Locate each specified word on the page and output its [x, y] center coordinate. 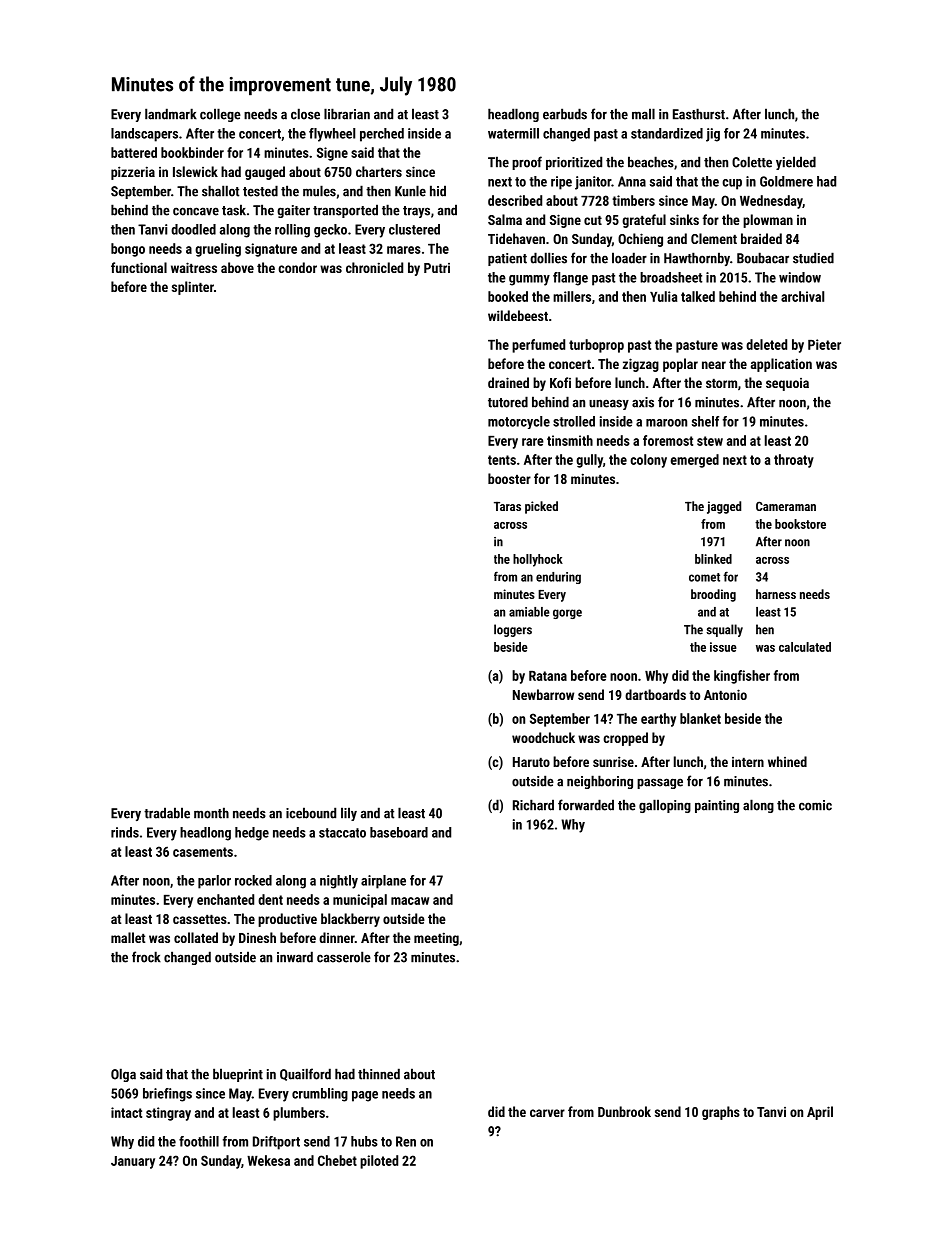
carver [547, 1113]
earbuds [565, 114]
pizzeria [133, 173]
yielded [796, 163]
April [820, 1113]
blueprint [238, 1075]
